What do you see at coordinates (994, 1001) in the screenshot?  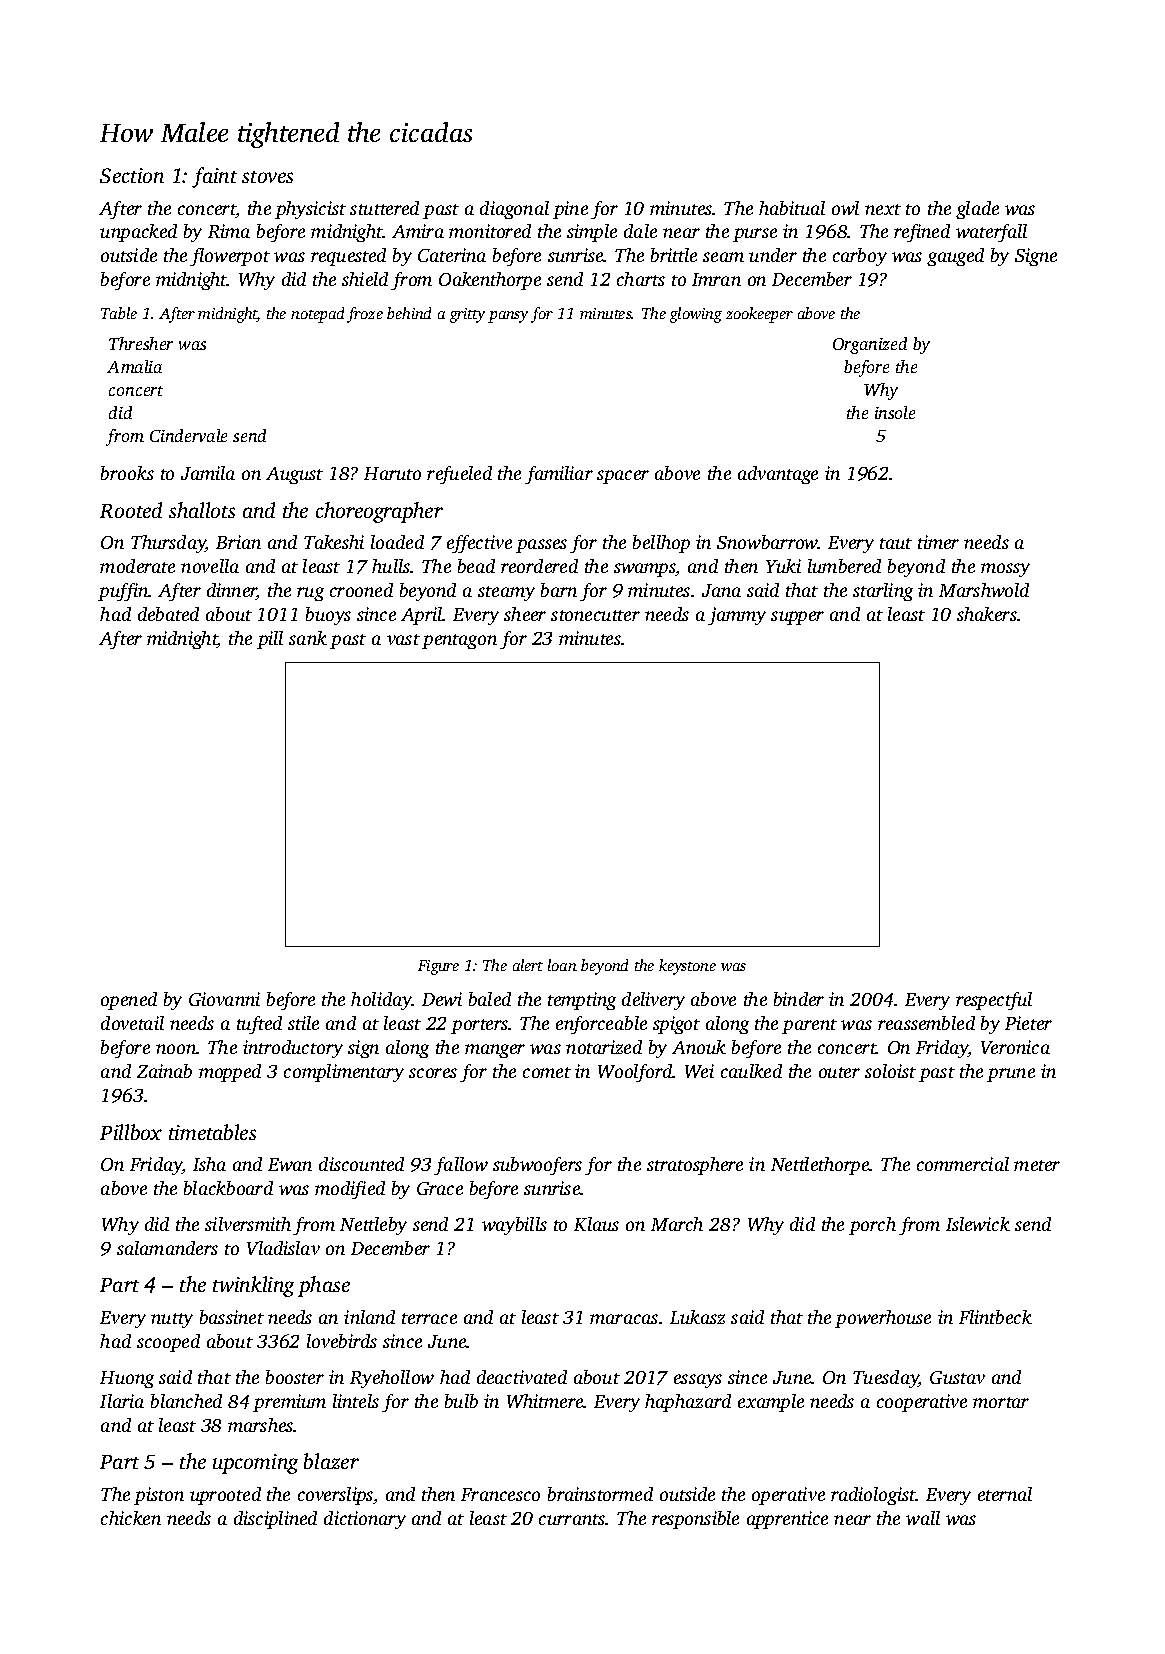 I see `respectful` at bounding box center [994, 1001].
